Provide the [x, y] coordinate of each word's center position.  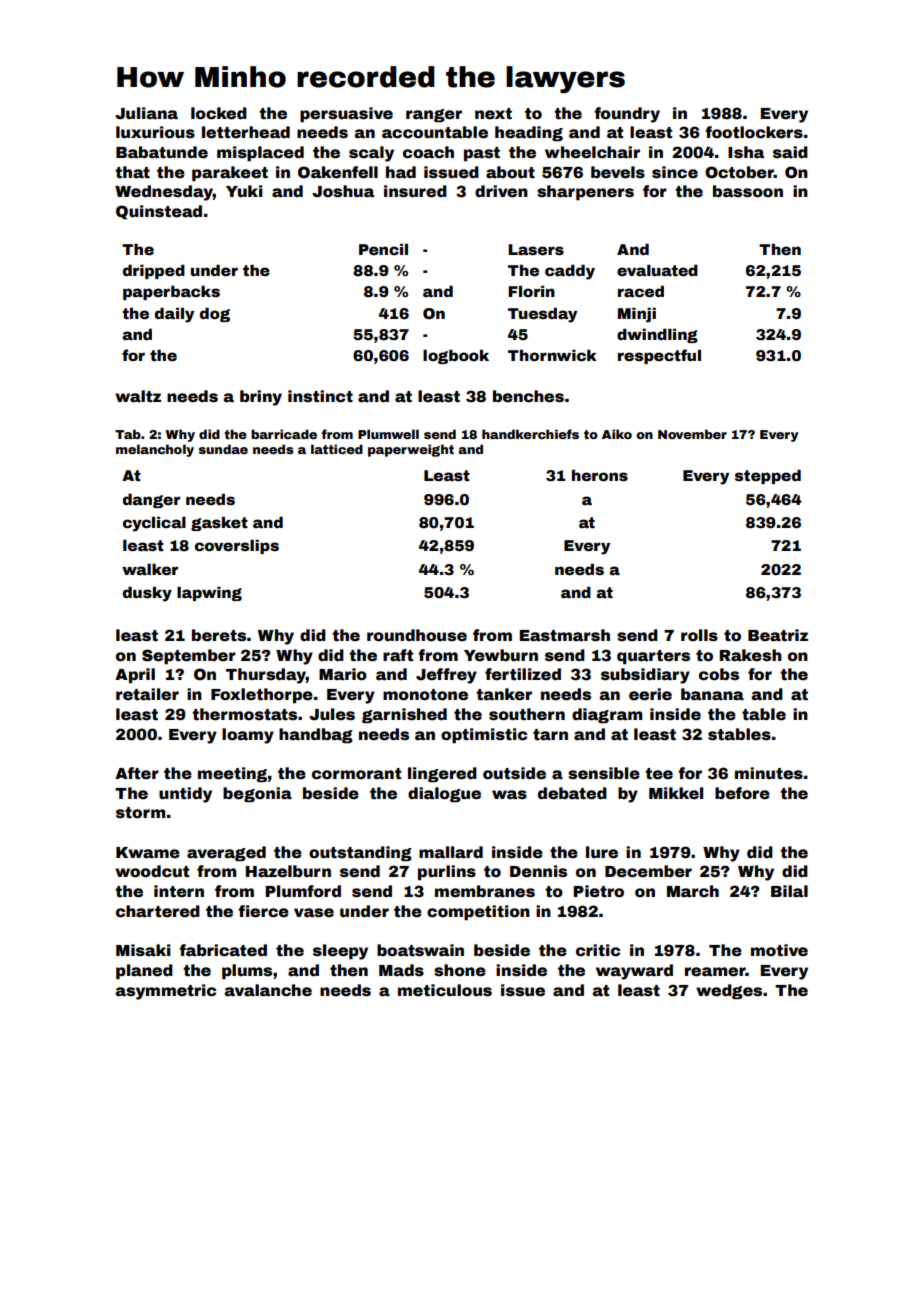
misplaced [260, 153]
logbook [456, 356]
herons [600, 475]
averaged [226, 853]
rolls [699, 635]
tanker [504, 694]
